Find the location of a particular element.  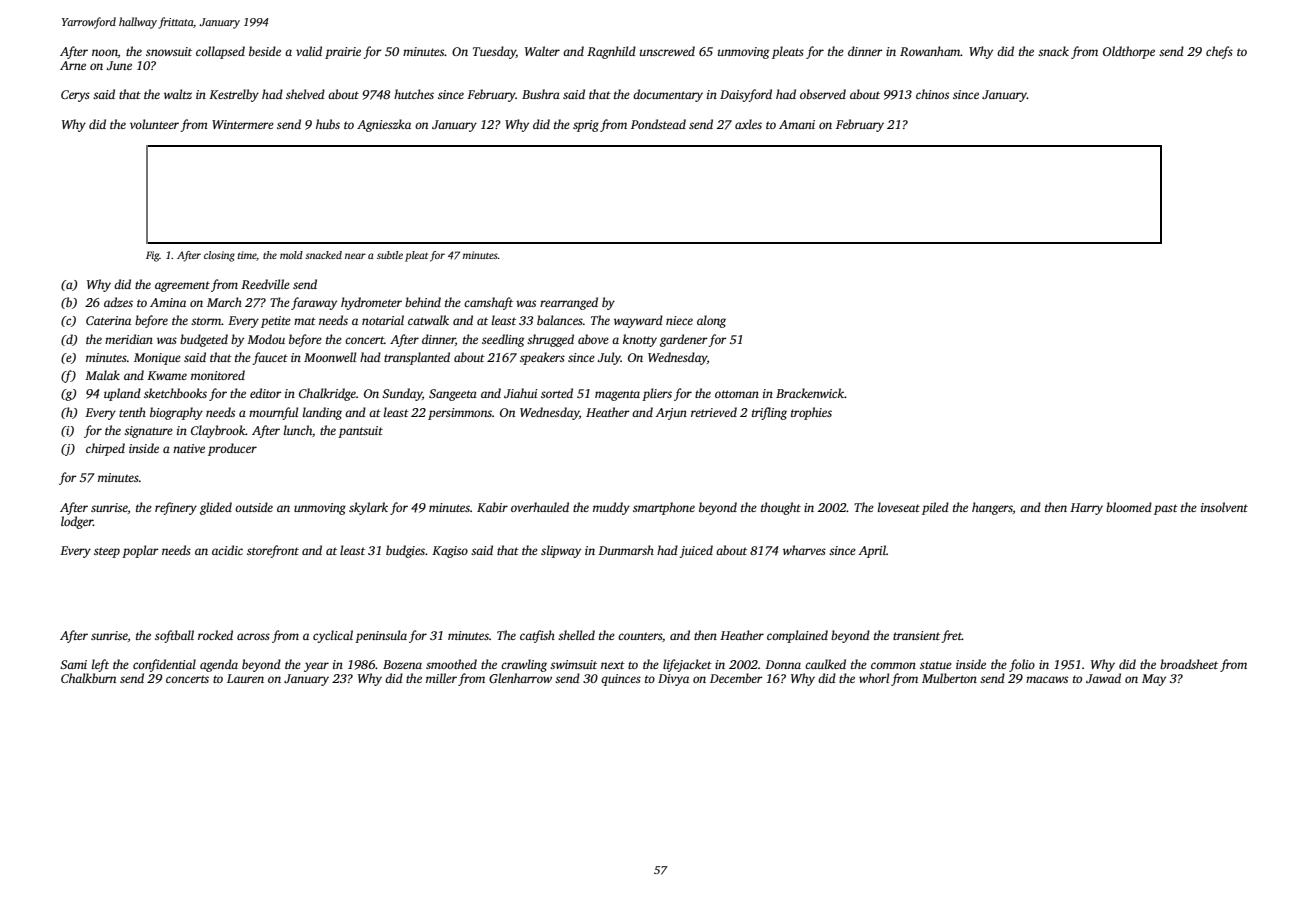

chefs is located at coordinates (1219, 52).
